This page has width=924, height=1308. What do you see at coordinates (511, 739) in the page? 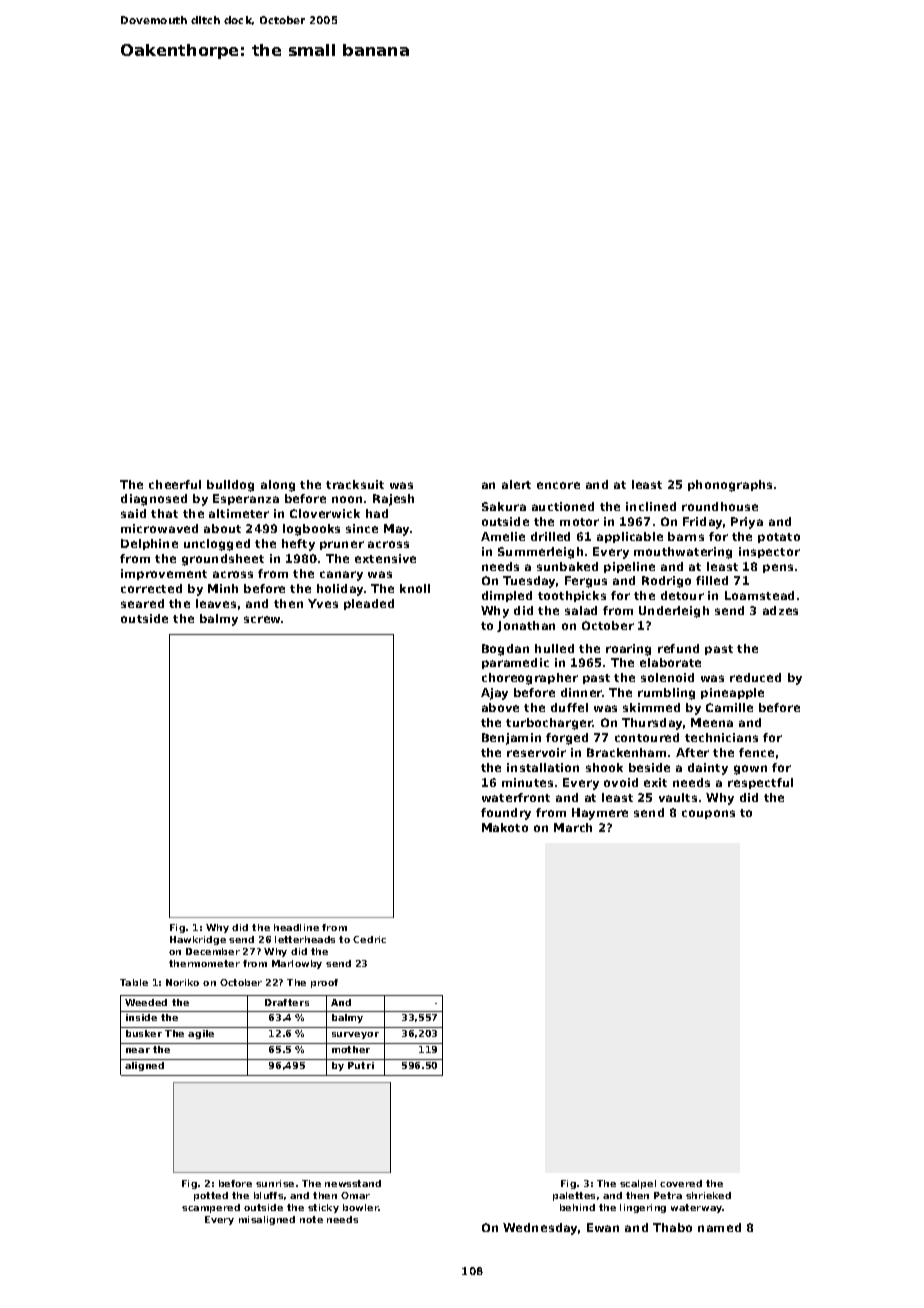
I see `Benjamin` at bounding box center [511, 739].
